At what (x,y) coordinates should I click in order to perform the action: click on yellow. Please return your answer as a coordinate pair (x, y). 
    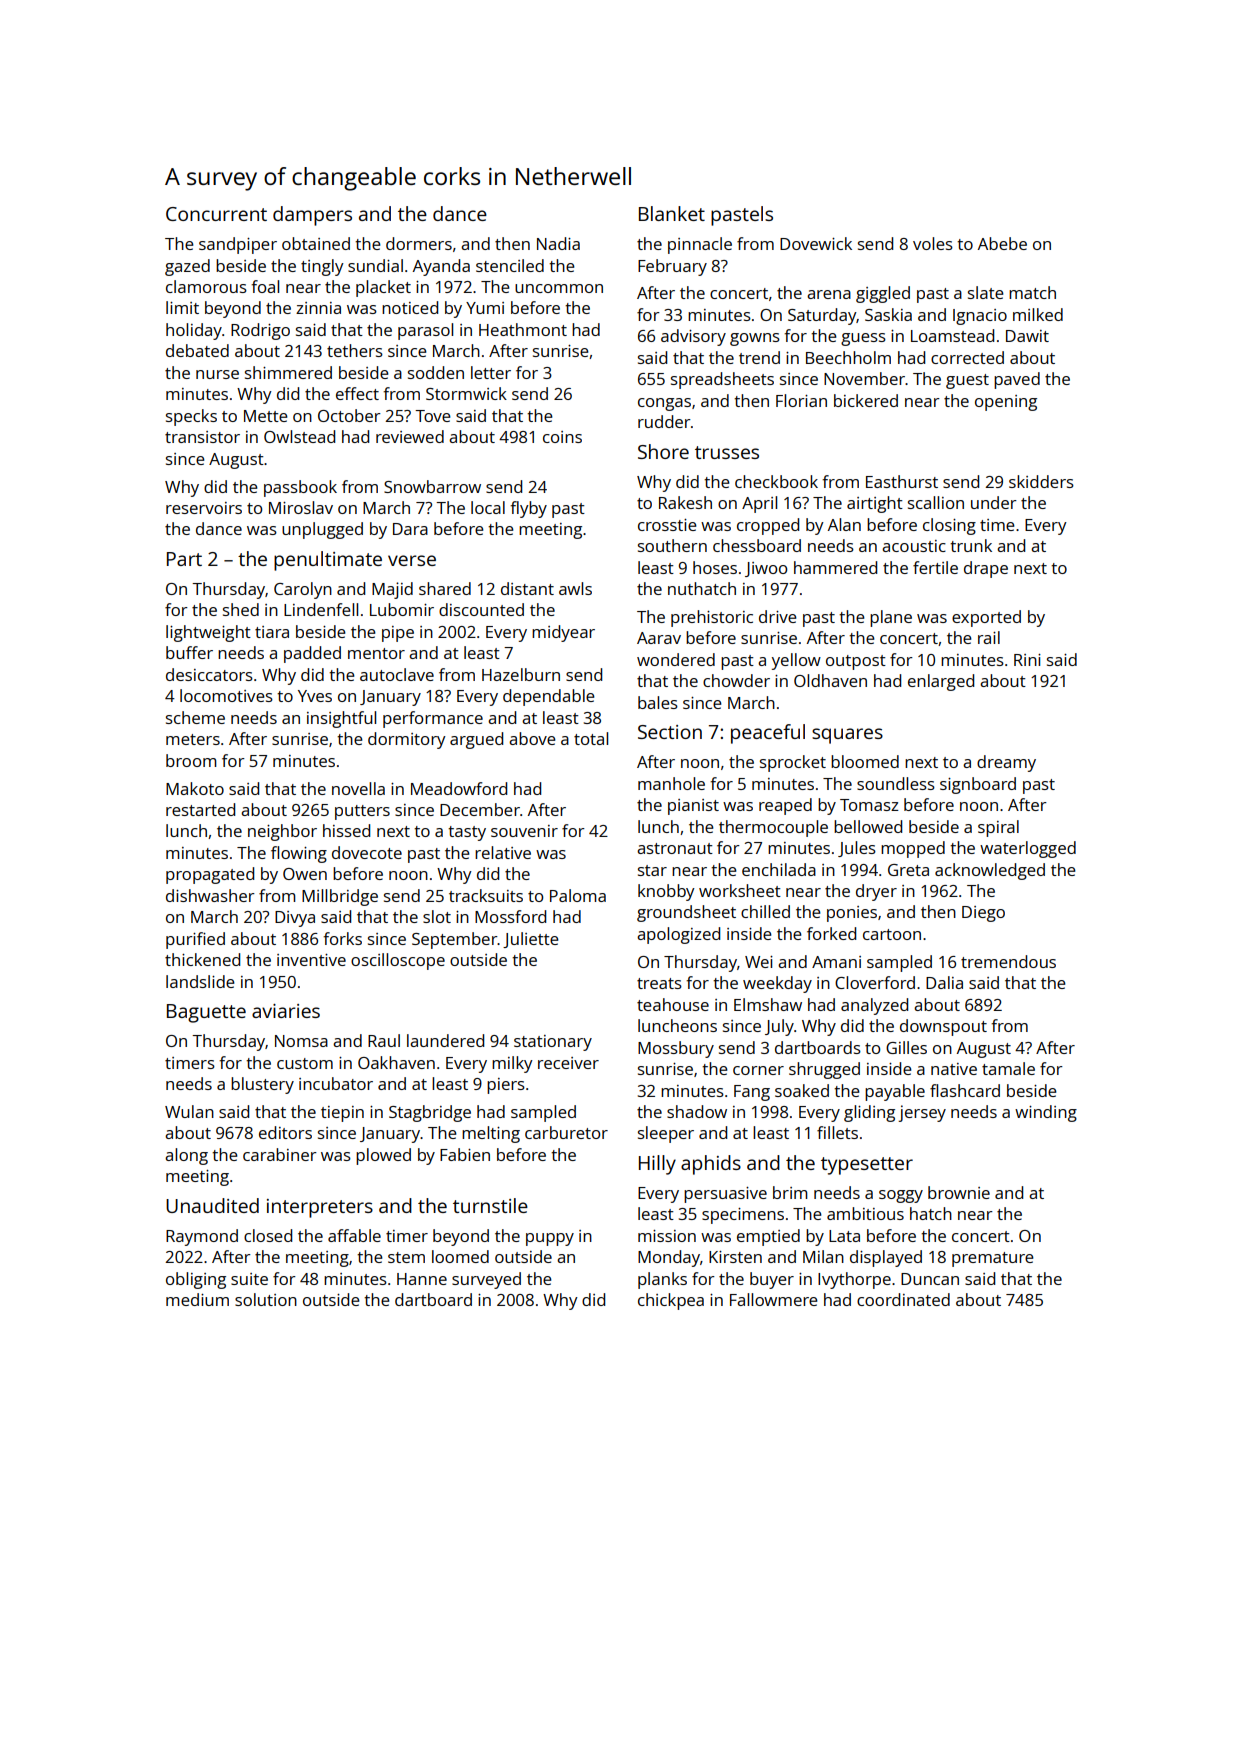
    Looking at the image, I should click on (796, 661).
